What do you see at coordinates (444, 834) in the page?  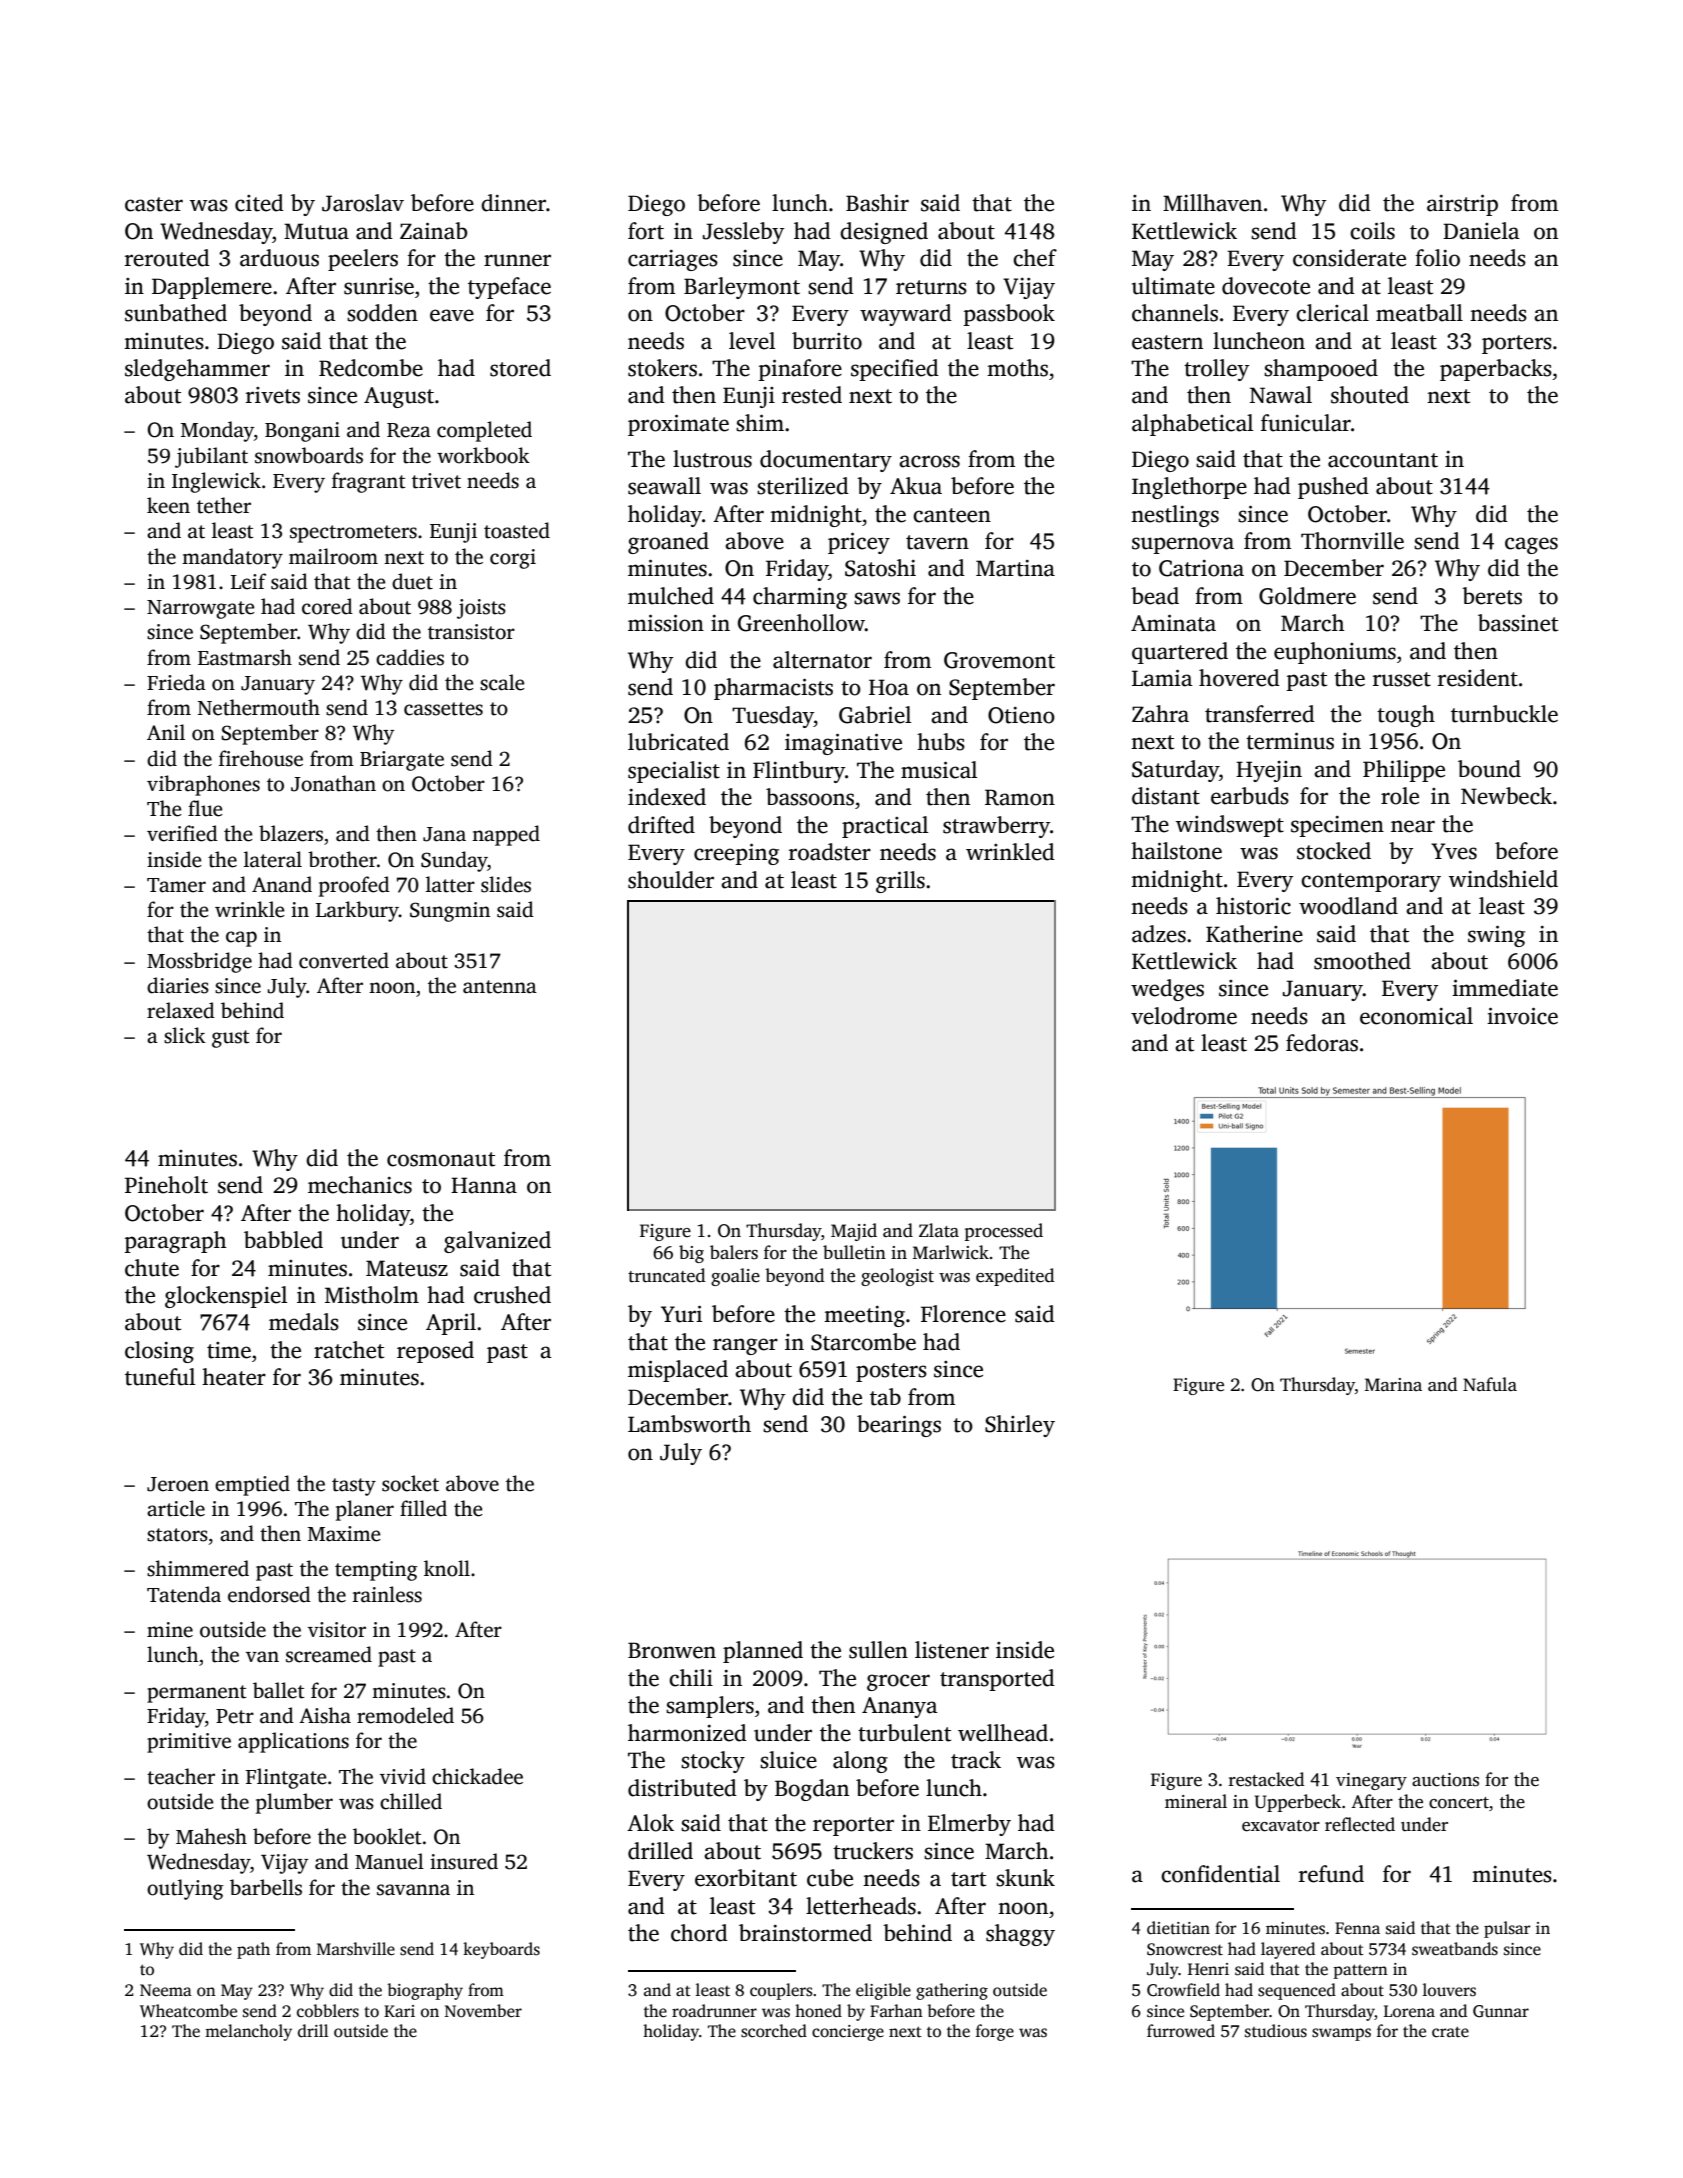 I see `Jana` at bounding box center [444, 834].
